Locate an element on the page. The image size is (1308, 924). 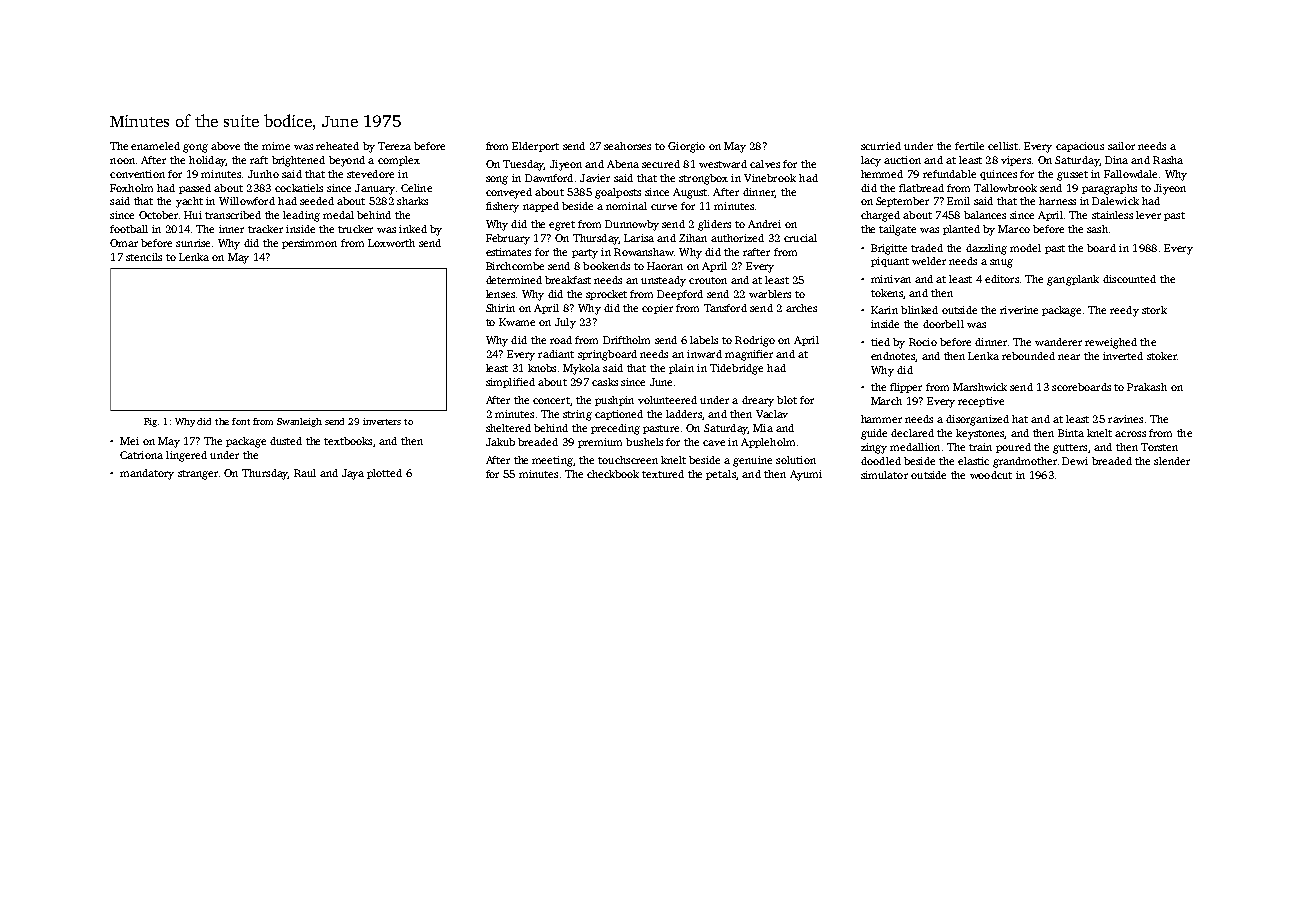
Driftholm is located at coordinates (626, 340).
